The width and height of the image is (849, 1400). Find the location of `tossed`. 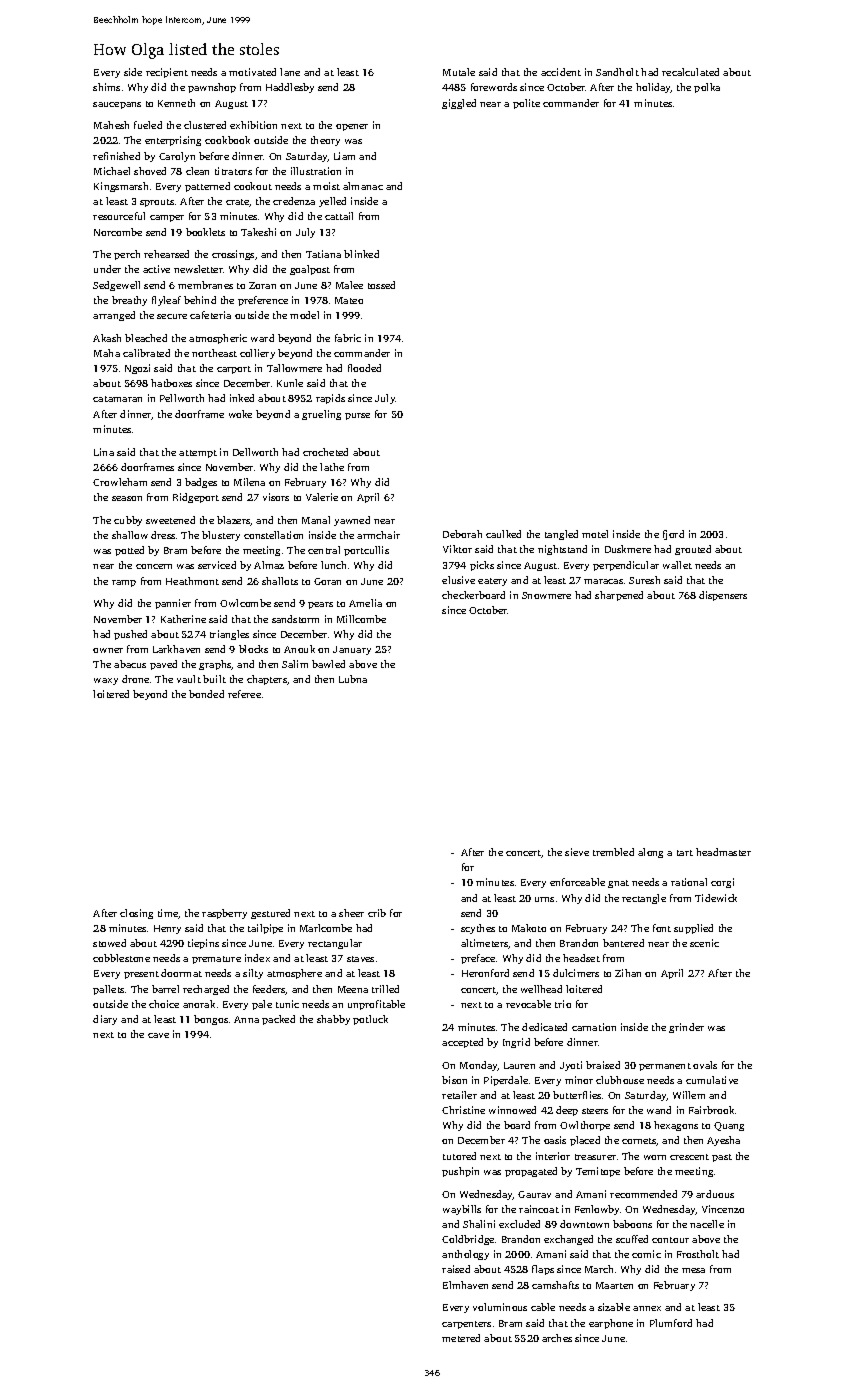

tossed is located at coordinates (381, 285).
